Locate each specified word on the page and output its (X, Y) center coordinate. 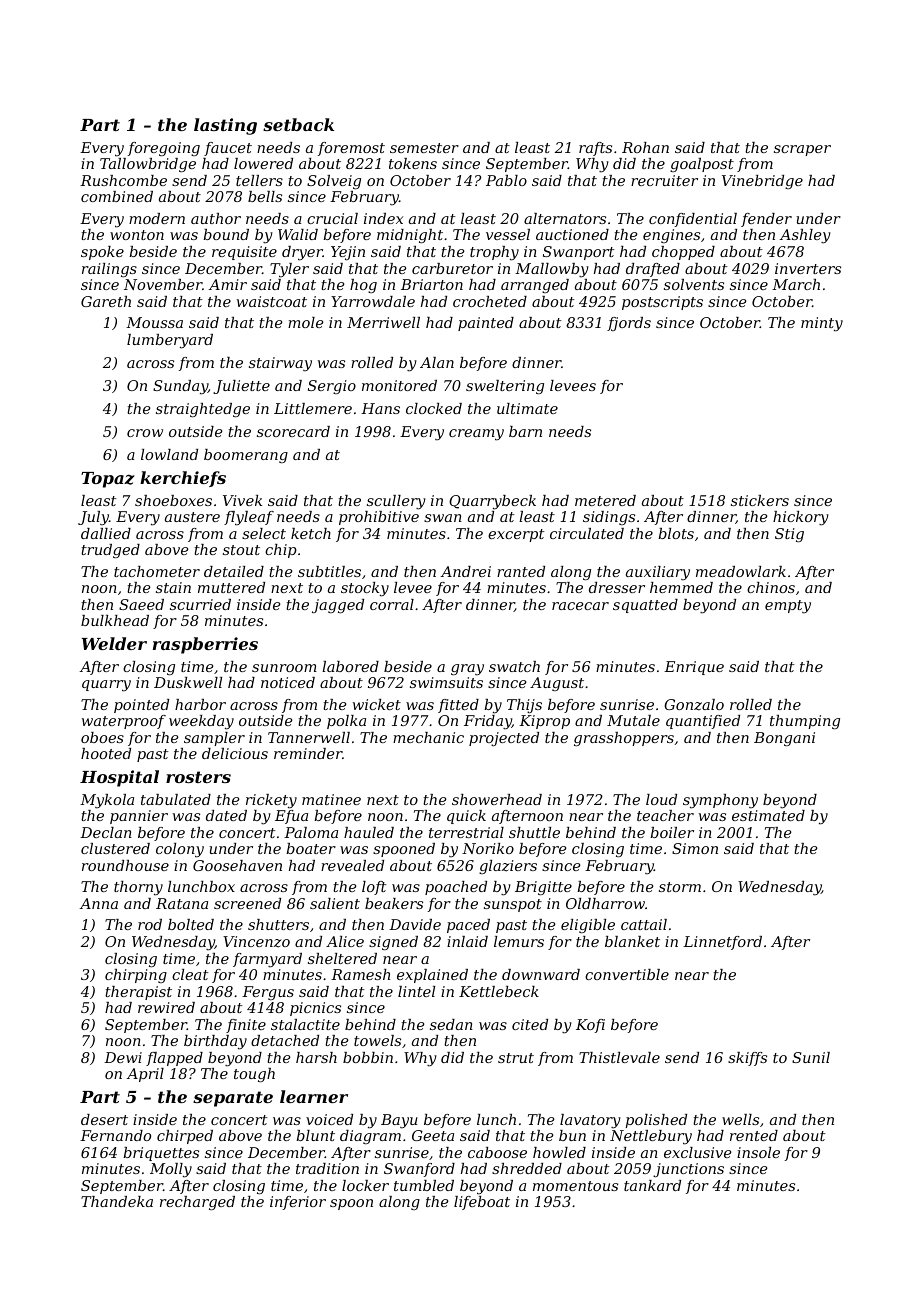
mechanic (428, 737)
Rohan (645, 147)
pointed (141, 706)
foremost (351, 149)
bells (265, 196)
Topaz (108, 480)
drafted (653, 270)
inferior (298, 1203)
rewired (166, 1007)
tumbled (424, 1185)
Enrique (694, 668)
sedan (451, 1024)
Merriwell (383, 322)
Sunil (811, 1057)
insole (758, 1152)
